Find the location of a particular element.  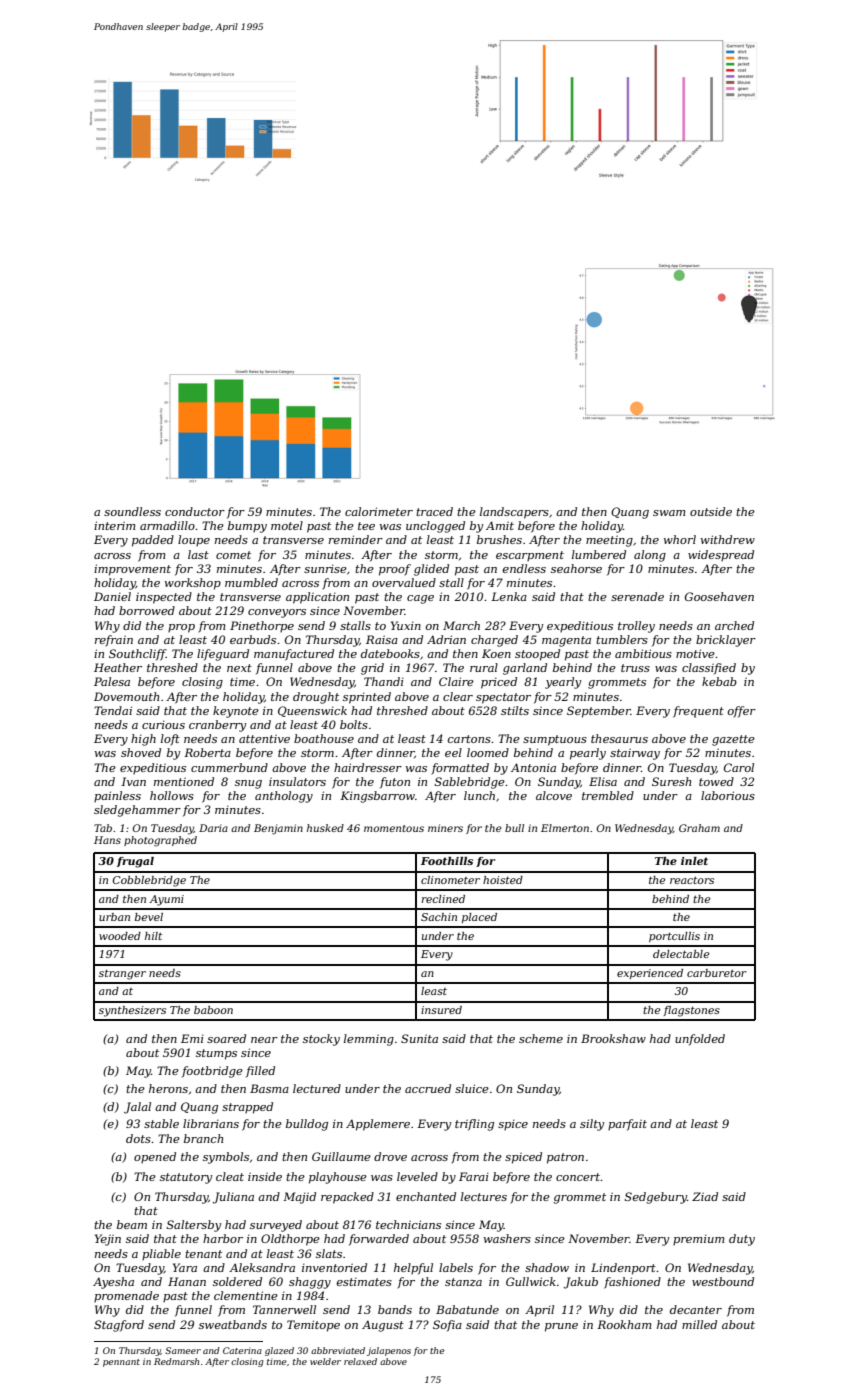

reactors is located at coordinates (692, 880).
